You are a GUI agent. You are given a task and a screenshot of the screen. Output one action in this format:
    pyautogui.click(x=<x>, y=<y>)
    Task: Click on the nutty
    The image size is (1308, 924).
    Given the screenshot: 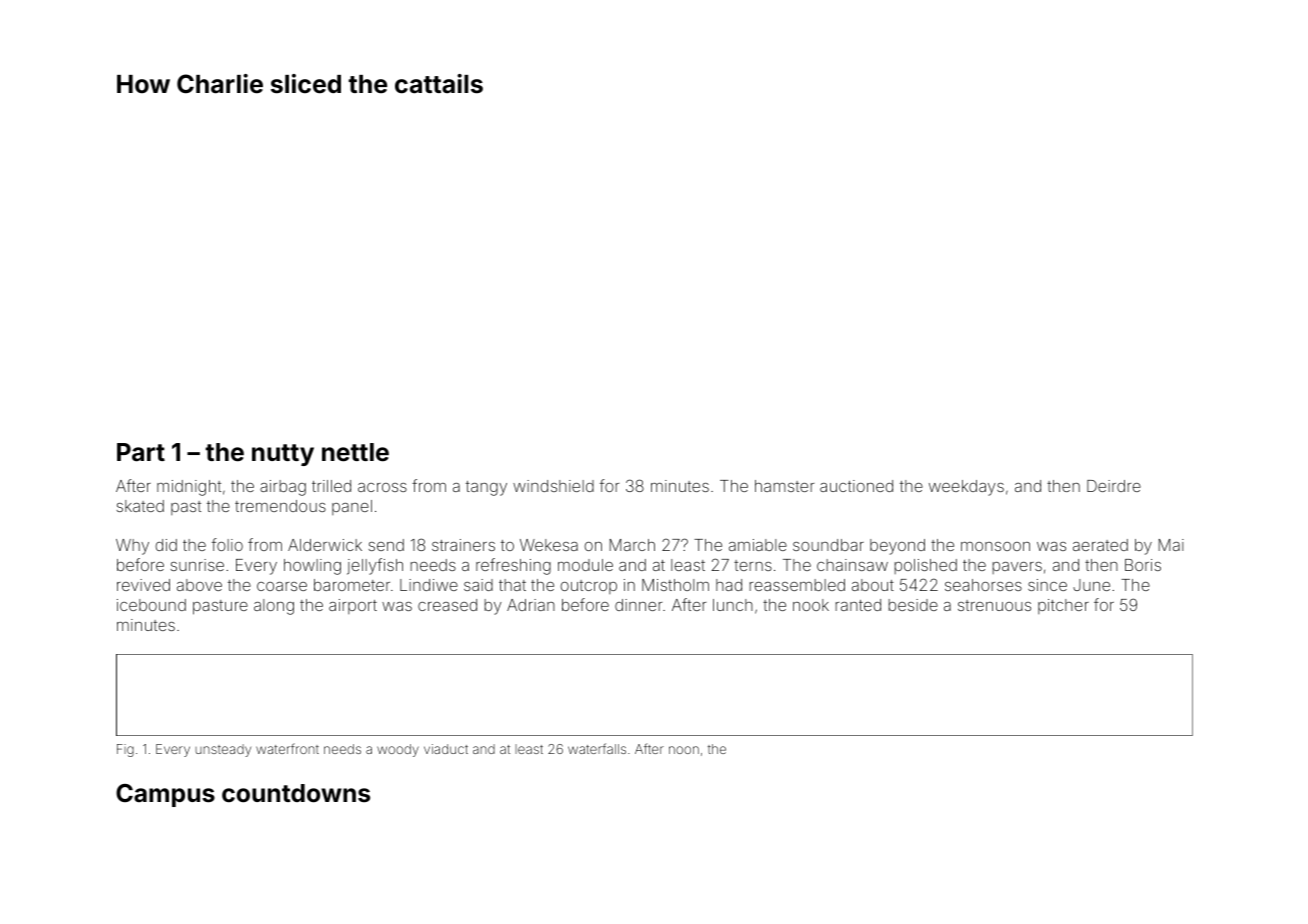 What is the action you would take?
    pyautogui.click(x=283, y=455)
